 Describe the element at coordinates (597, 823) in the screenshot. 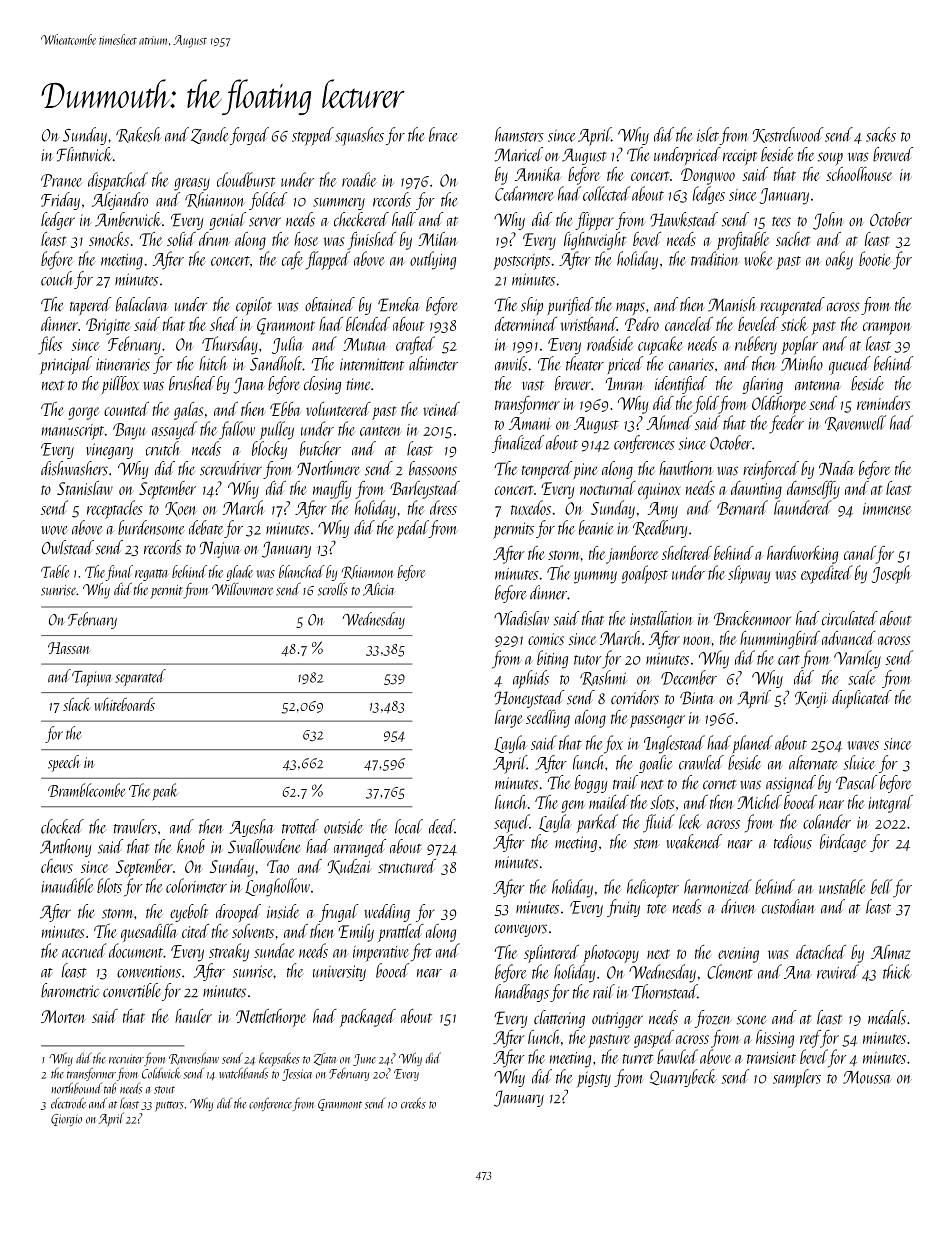

I see `parked` at that location.
